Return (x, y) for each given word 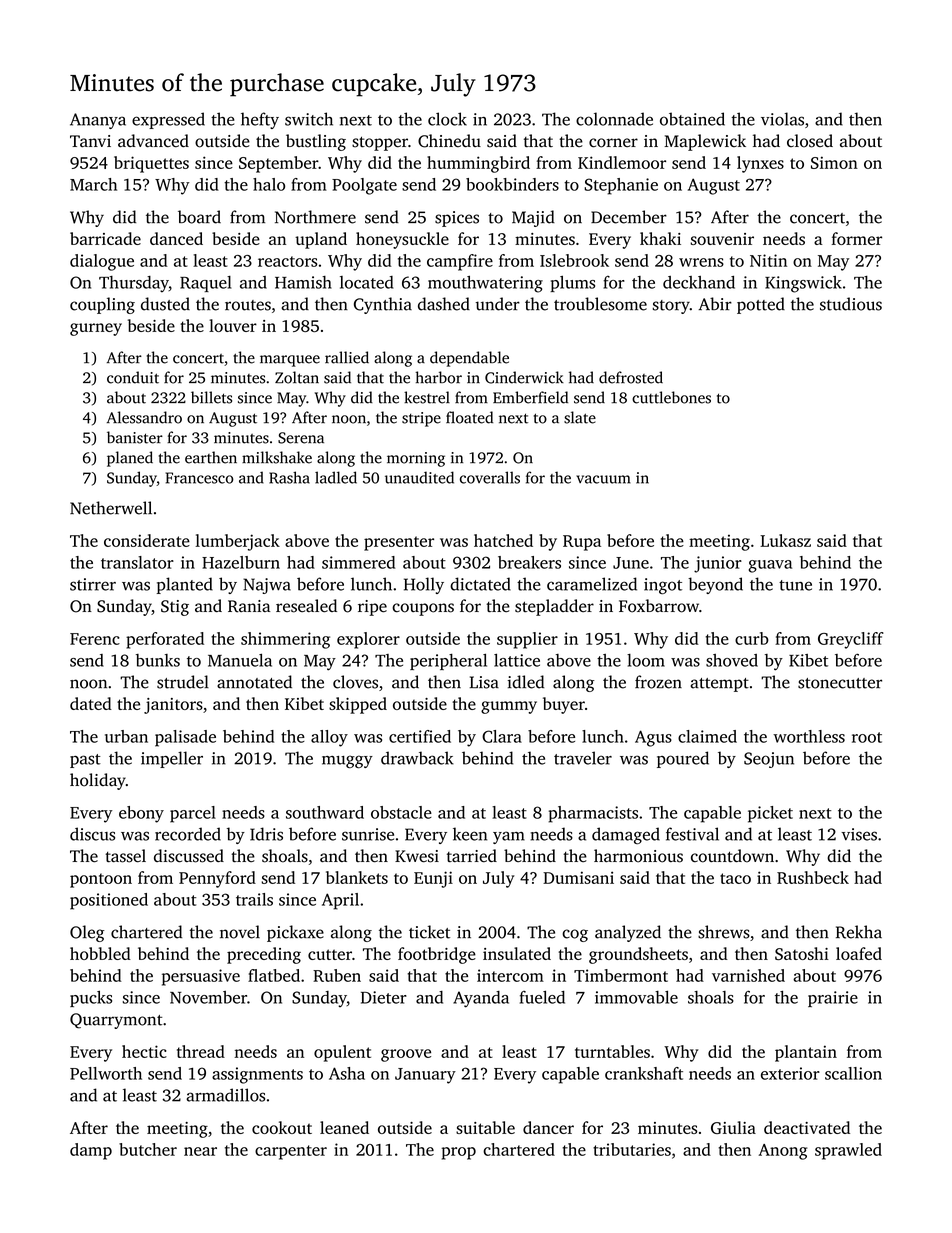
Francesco (200, 478)
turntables (612, 1051)
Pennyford (217, 879)
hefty (260, 120)
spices (457, 219)
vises (859, 834)
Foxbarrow (659, 606)
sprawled (848, 1151)
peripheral (448, 662)
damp (91, 1151)
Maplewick (705, 142)
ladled (336, 477)
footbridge (437, 955)
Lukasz (785, 540)
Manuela (240, 660)
